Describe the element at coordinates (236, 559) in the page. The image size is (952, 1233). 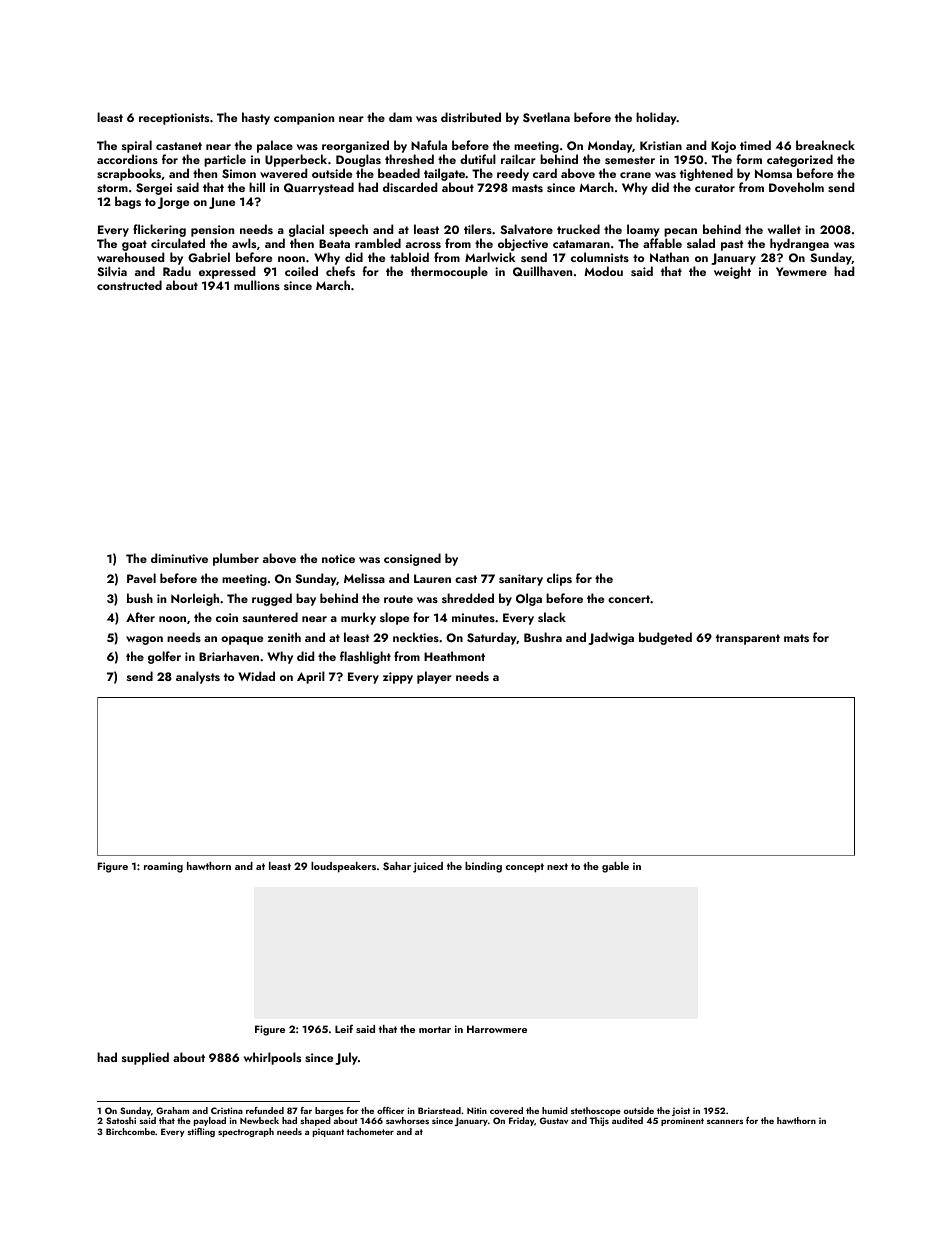
I see `plumber` at that location.
